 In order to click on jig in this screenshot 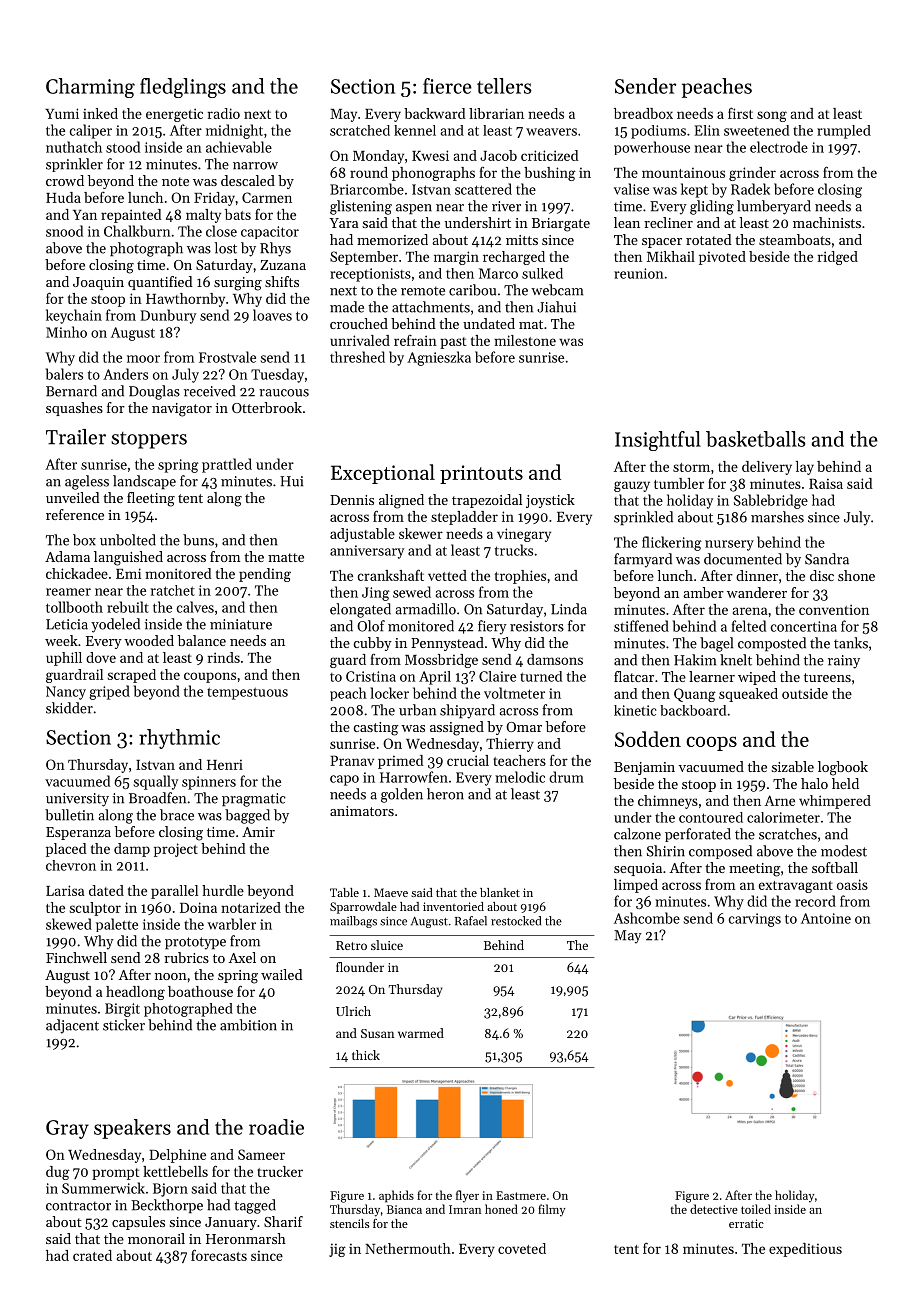, I will do `click(337, 1250)`.
